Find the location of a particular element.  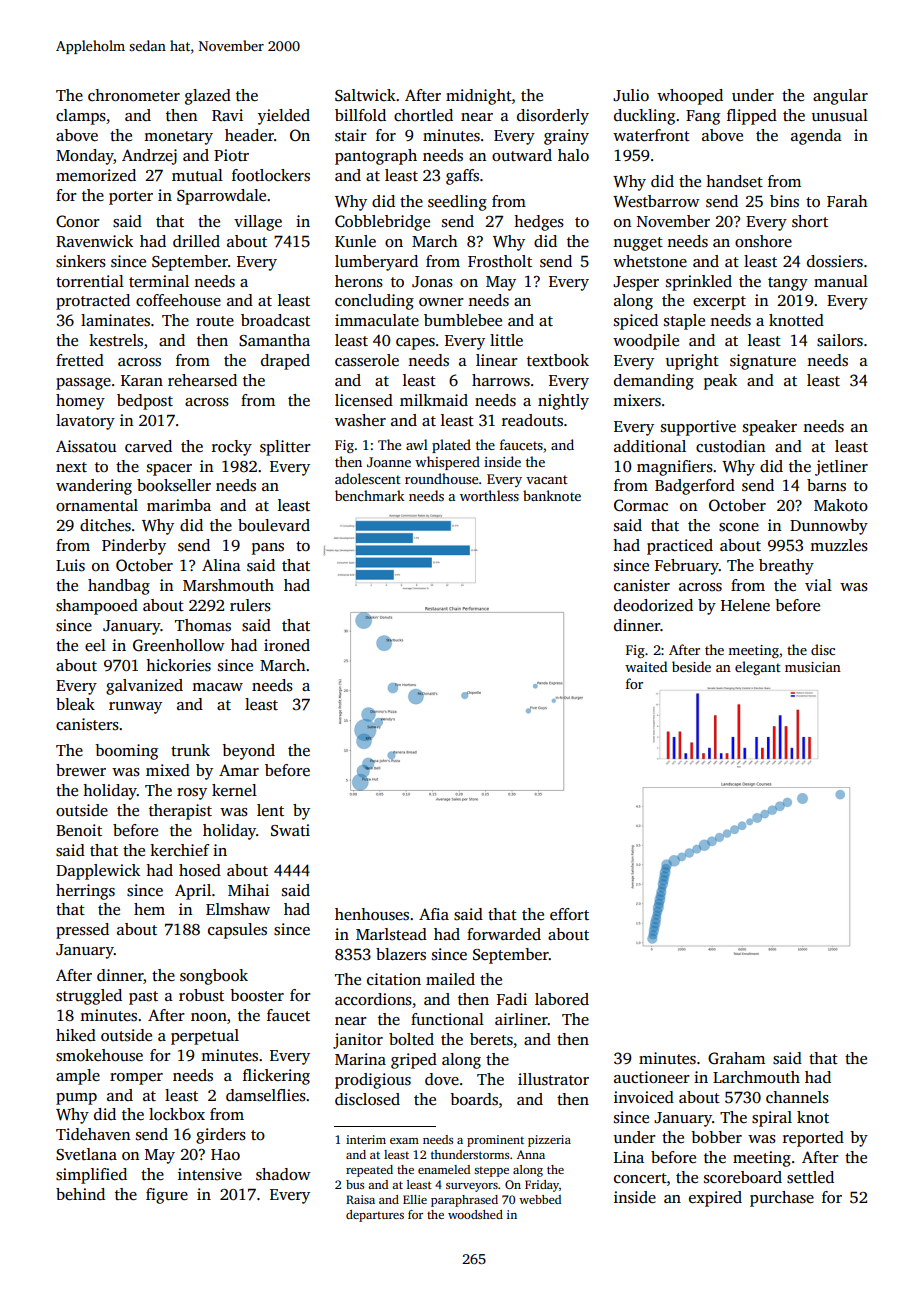

worthless is located at coordinates (489, 495).
